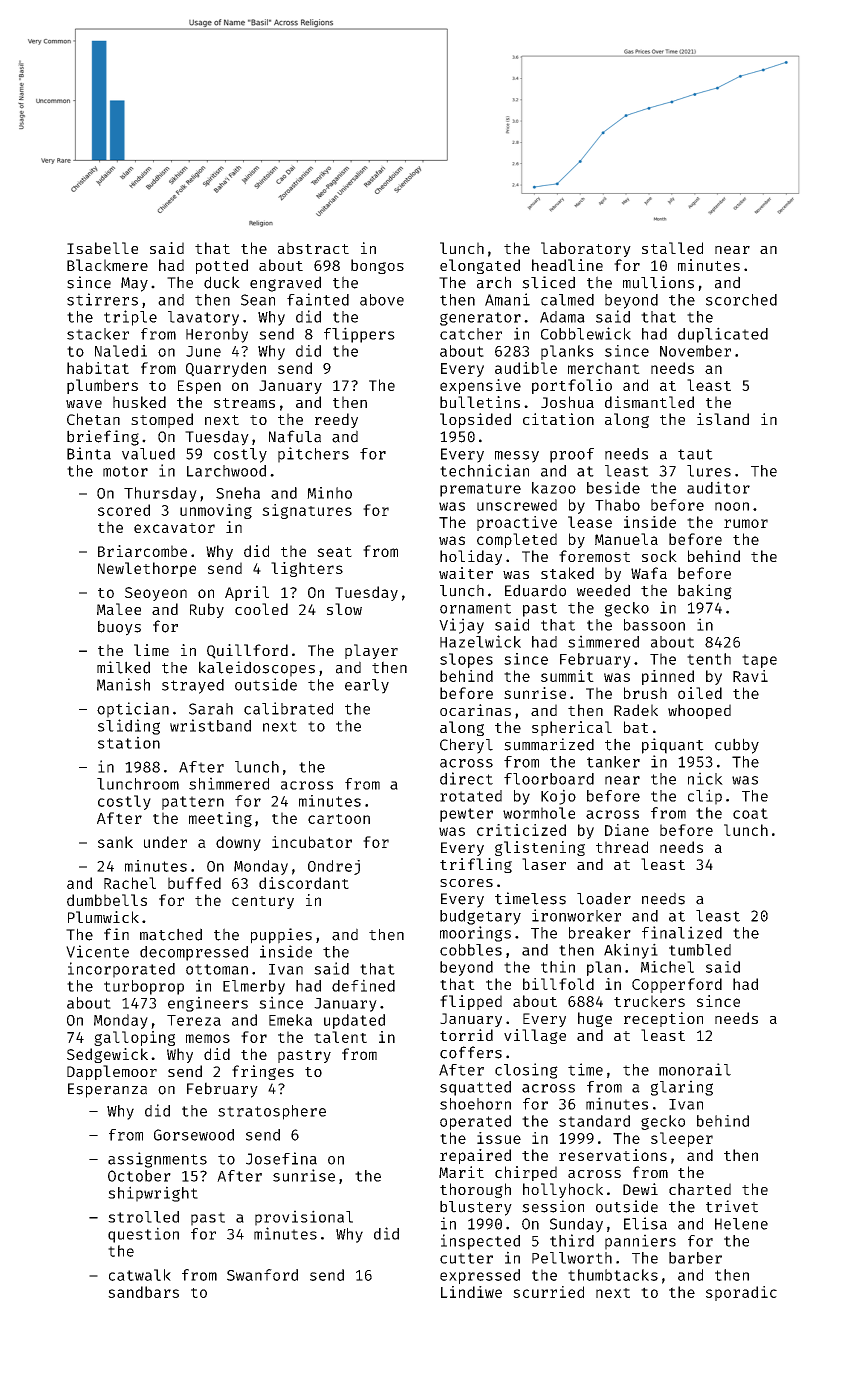  Describe the element at coordinates (143, 1235) in the page. I see `question` at that location.
